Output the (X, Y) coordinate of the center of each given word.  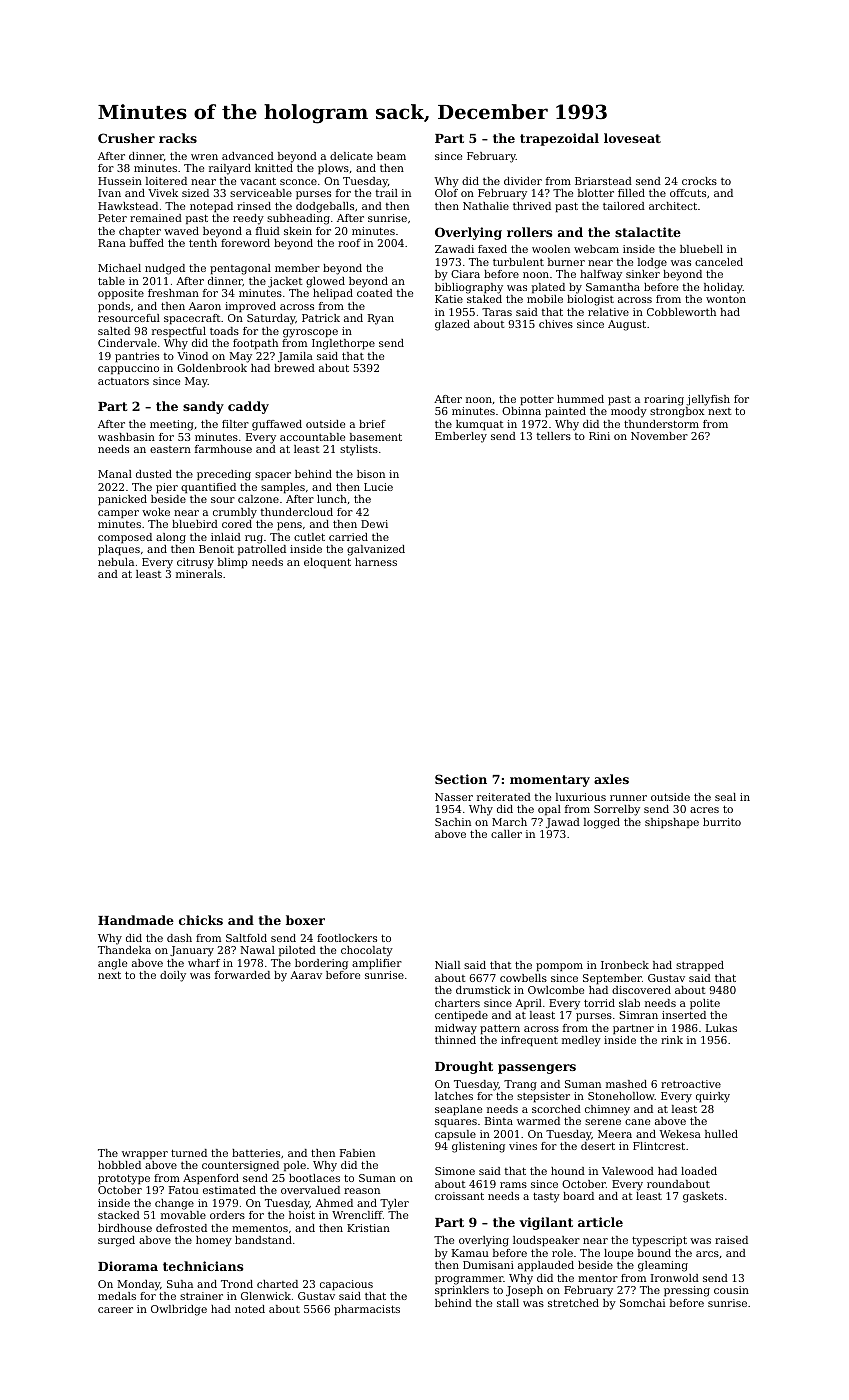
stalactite (648, 232)
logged (602, 823)
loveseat (632, 138)
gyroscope (310, 333)
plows (333, 169)
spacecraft (192, 319)
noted (250, 1309)
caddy (248, 407)
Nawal (257, 950)
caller (506, 834)
